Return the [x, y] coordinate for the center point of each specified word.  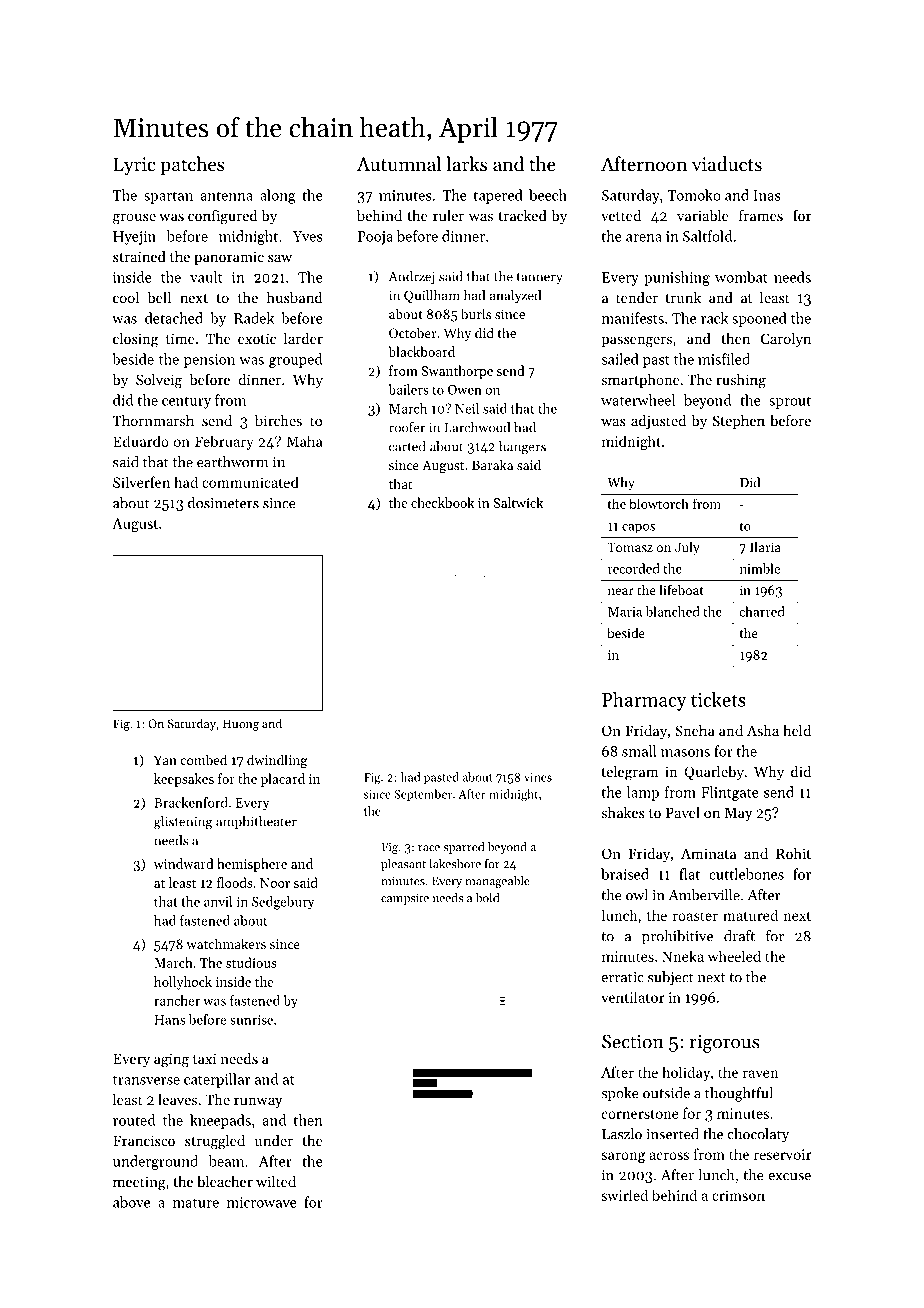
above [131, 1202]
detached [174, 318]
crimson [738, 1195]
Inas [766, 195]
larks [466, 163]
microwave [262, 1202]
